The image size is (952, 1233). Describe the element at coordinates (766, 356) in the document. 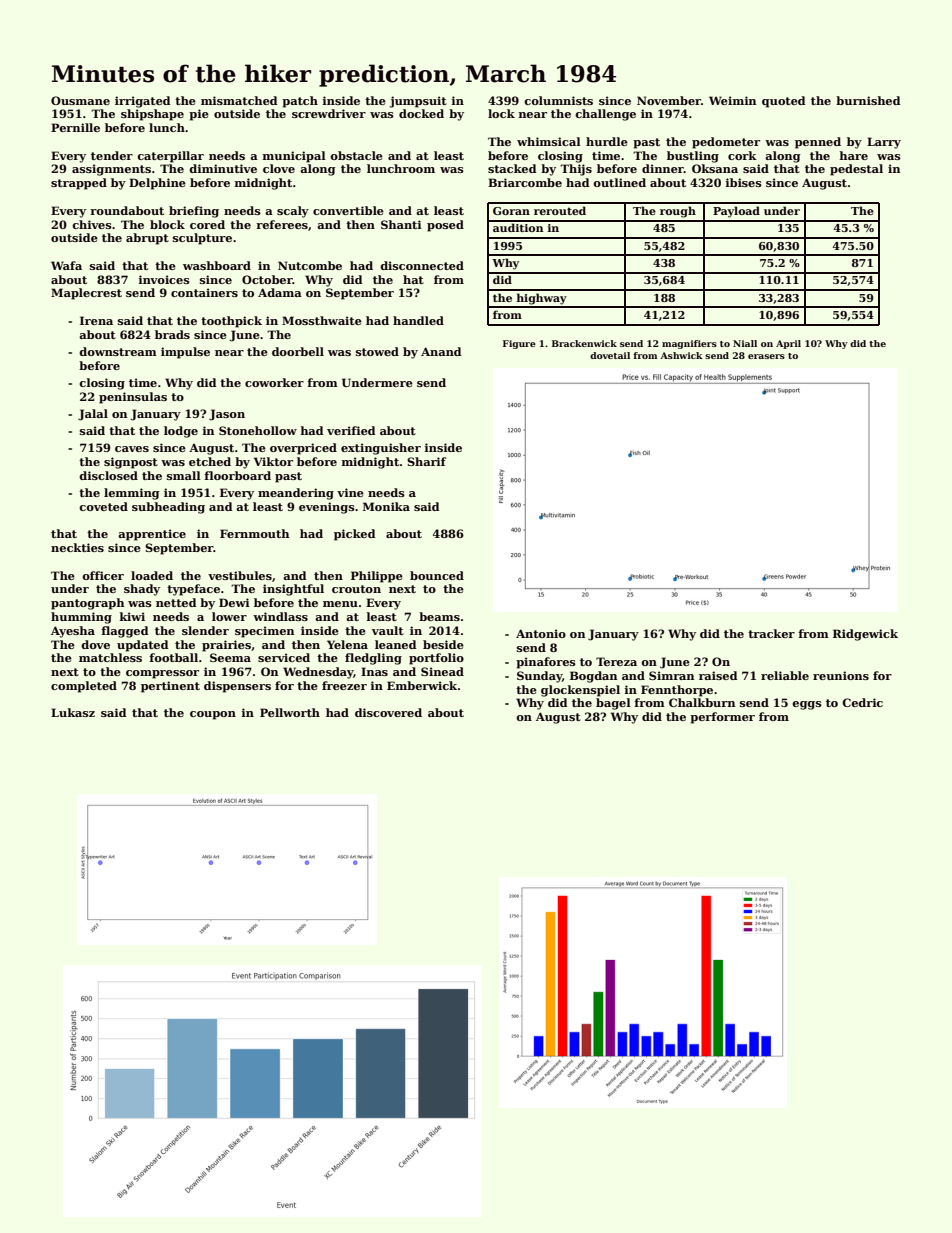

I see `erasers` at that location.
